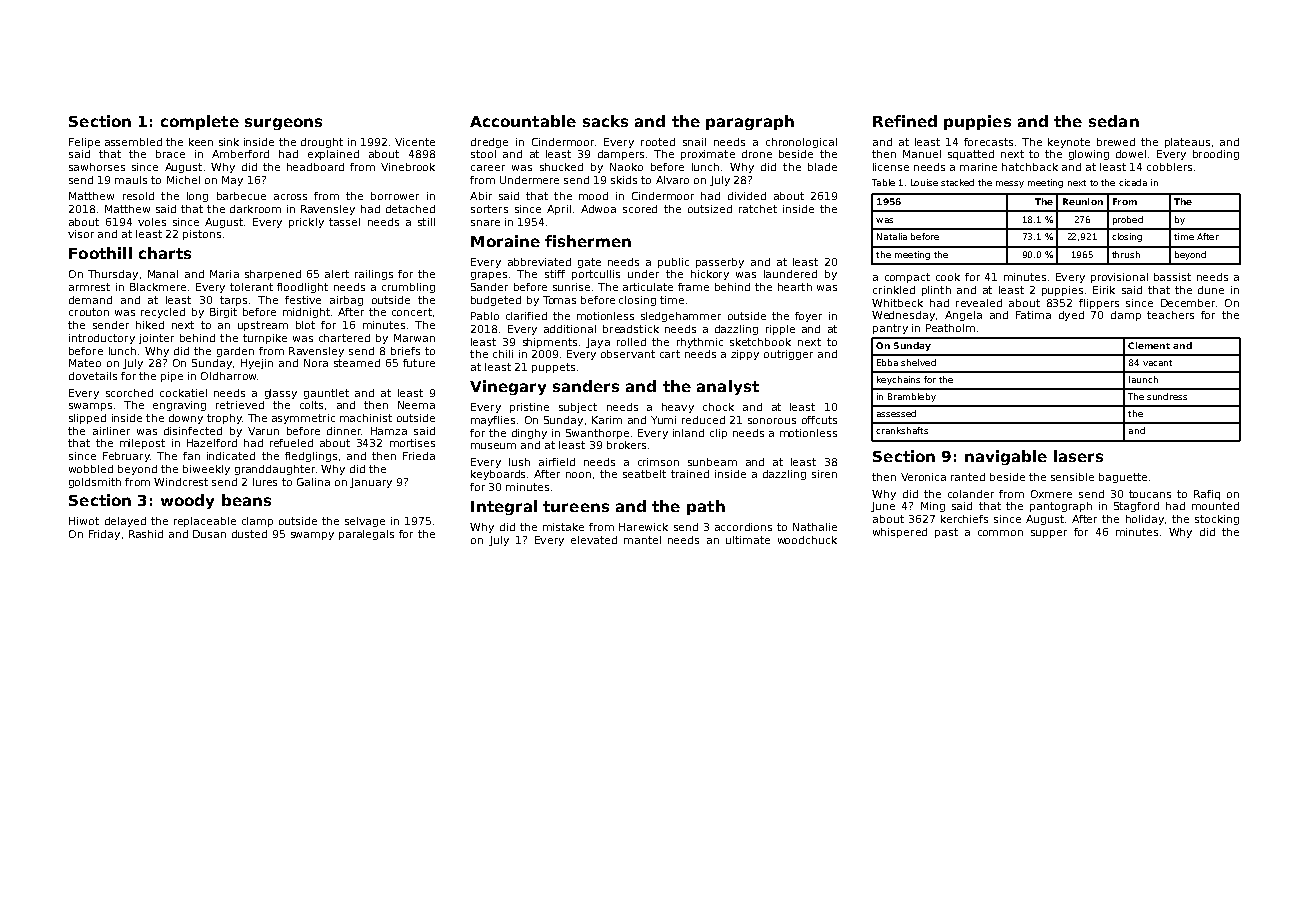 The width and height of the screenshot is (1308, 924). Describe the element at coordinates (1143, 379) in the screenshot. I see `launch` at that location.
